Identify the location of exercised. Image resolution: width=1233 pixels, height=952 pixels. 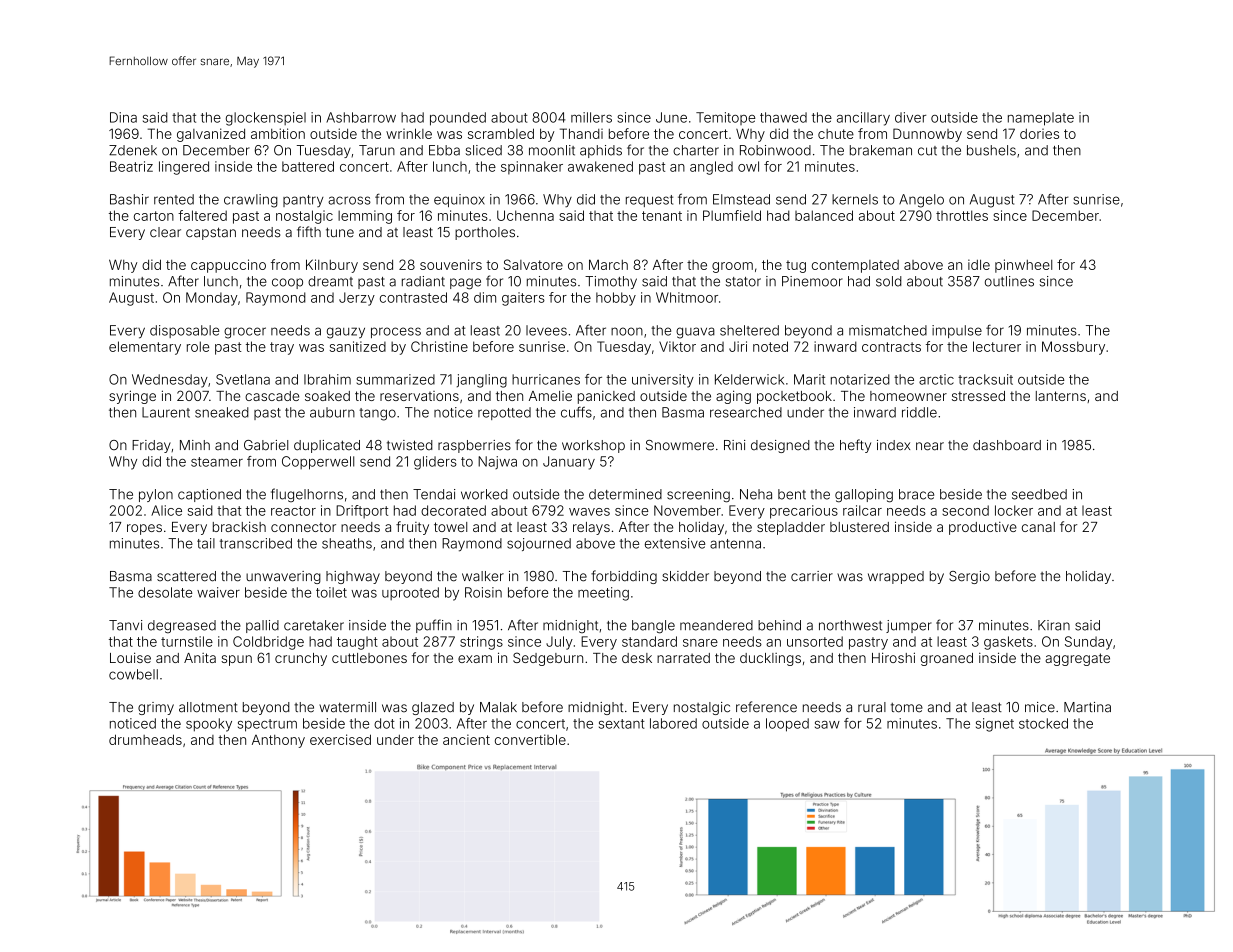
(340, 739).
